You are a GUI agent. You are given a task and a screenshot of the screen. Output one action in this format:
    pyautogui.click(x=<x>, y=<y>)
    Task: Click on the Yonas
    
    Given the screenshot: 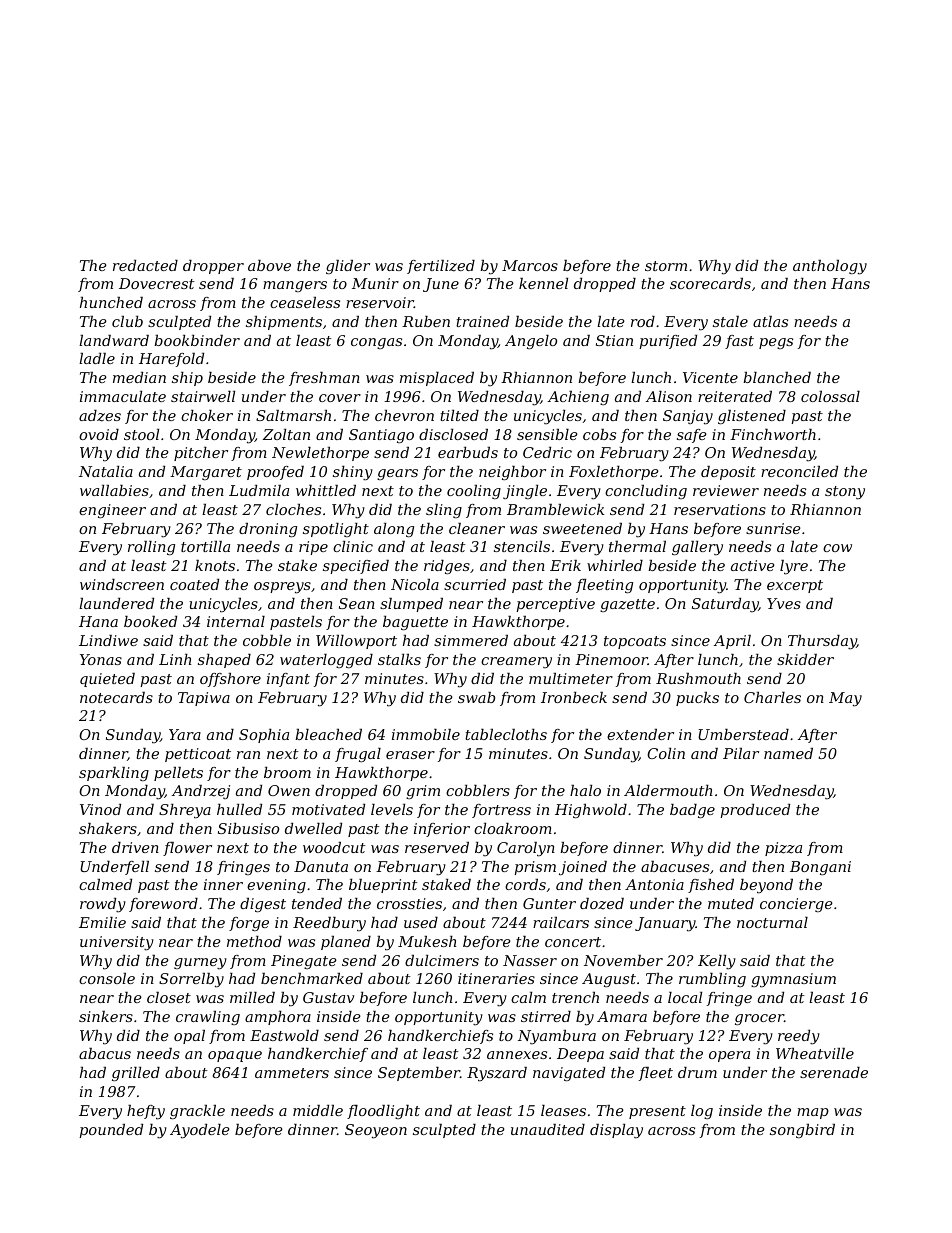 What is the action you would take?
    pyautogui.click(x=101, y=659)
